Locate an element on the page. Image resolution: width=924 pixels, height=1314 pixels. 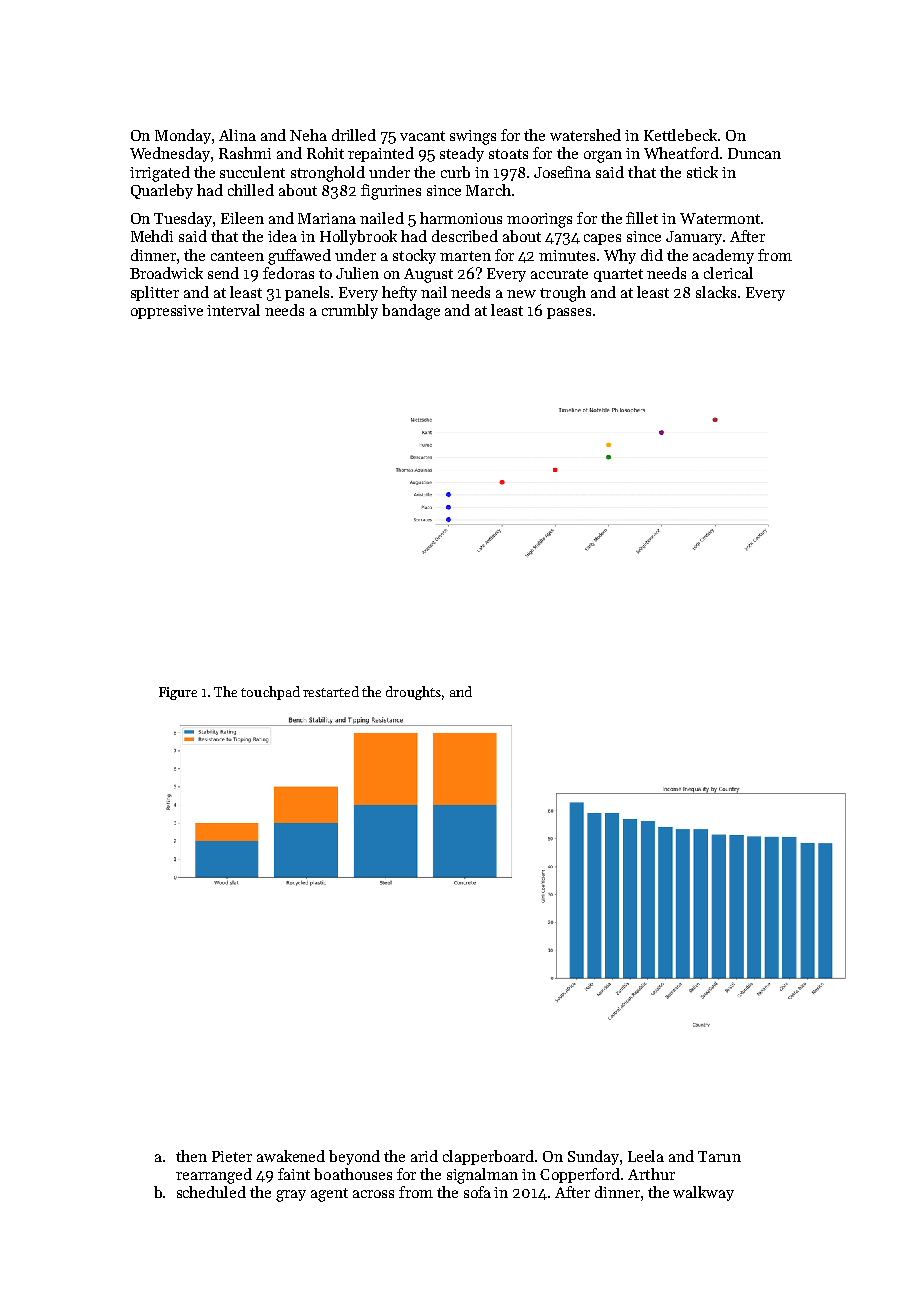
touchpad is located at coordinates (270, 693).
